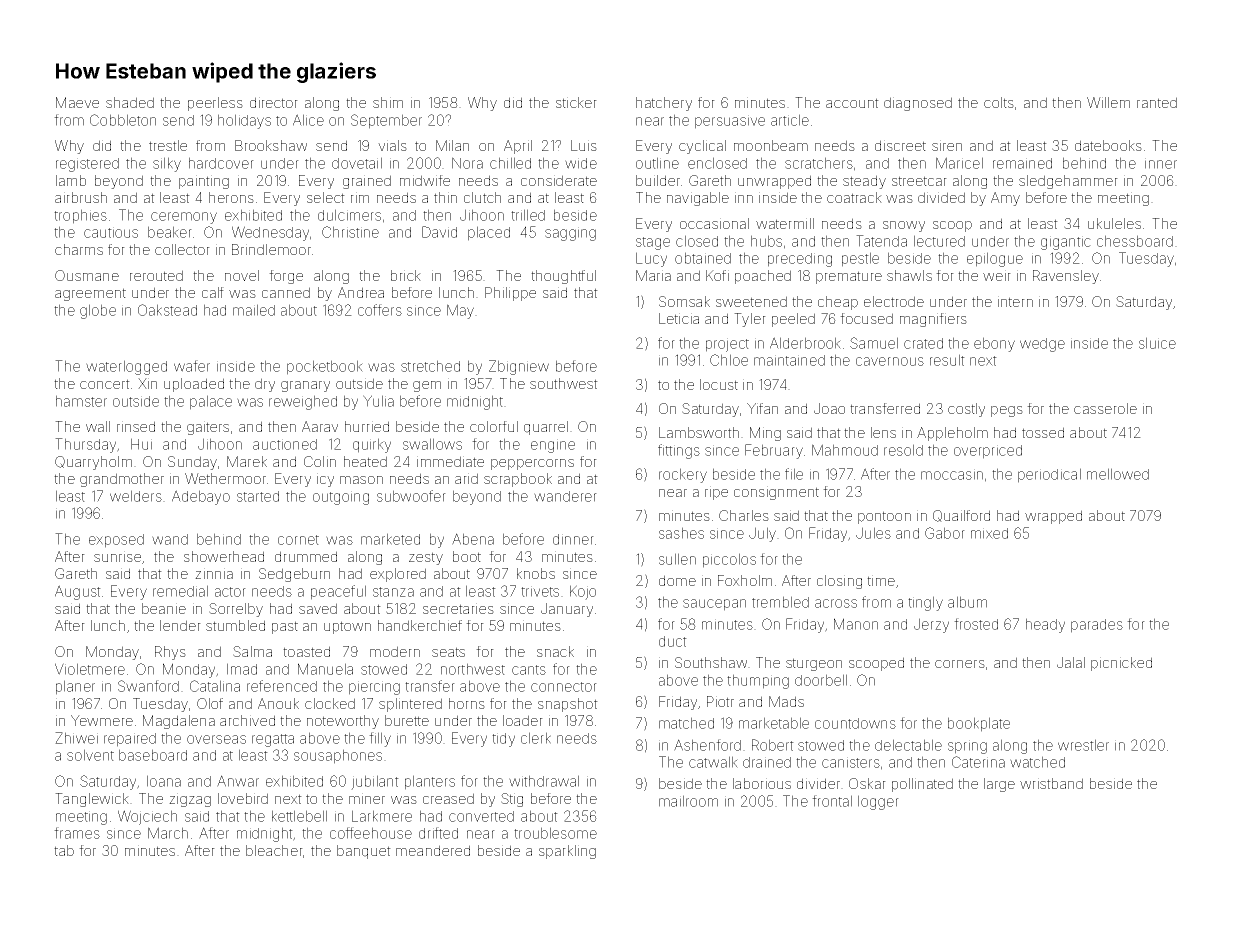 Image resolution: width=1233 pixels, height=952 pixels. What do you see at coordinates (567, 852) in the screenshot?
I see `sparkling` at bounding box center [567, 852].
